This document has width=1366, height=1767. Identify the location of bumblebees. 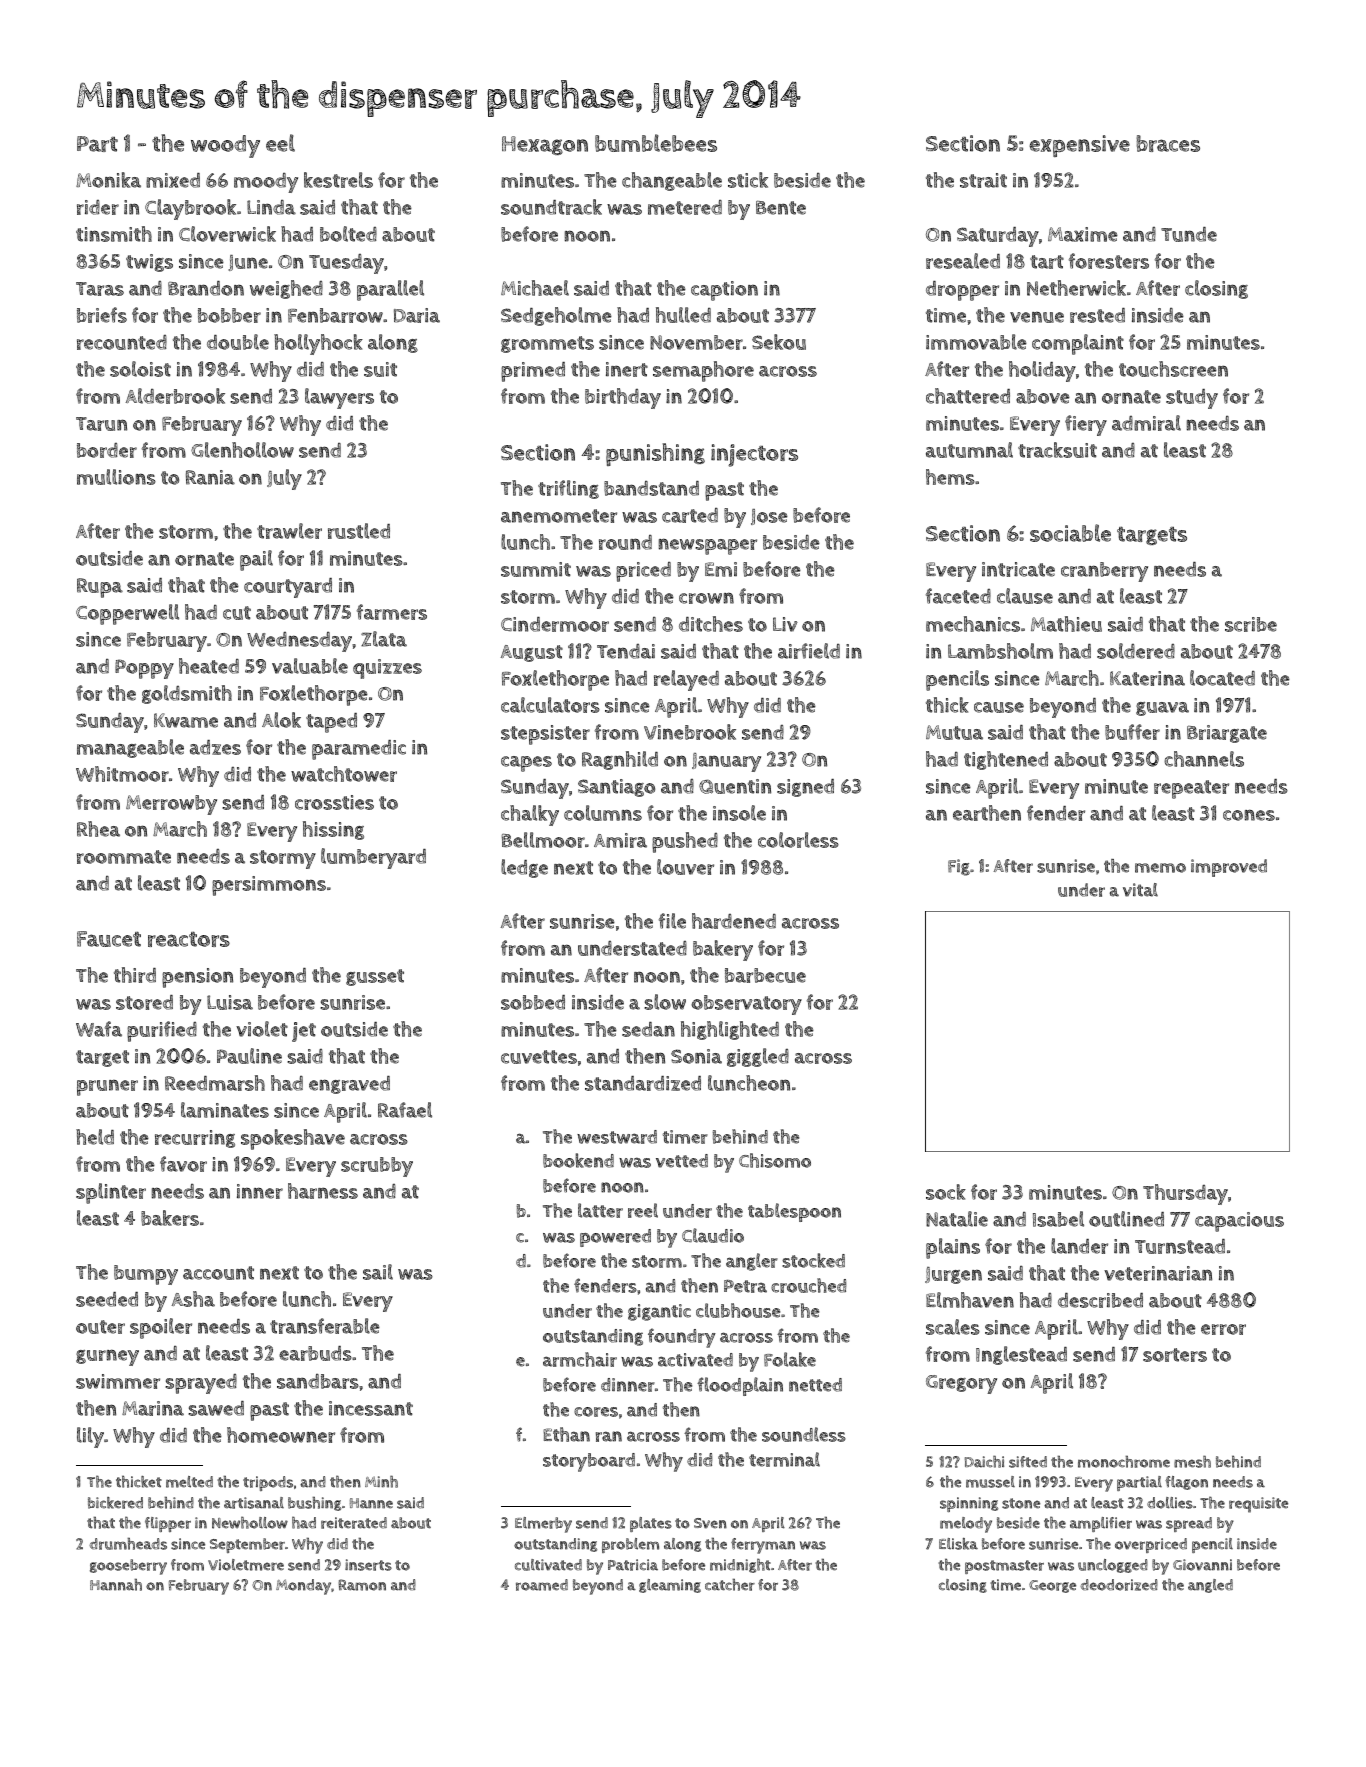
(656, 143).
